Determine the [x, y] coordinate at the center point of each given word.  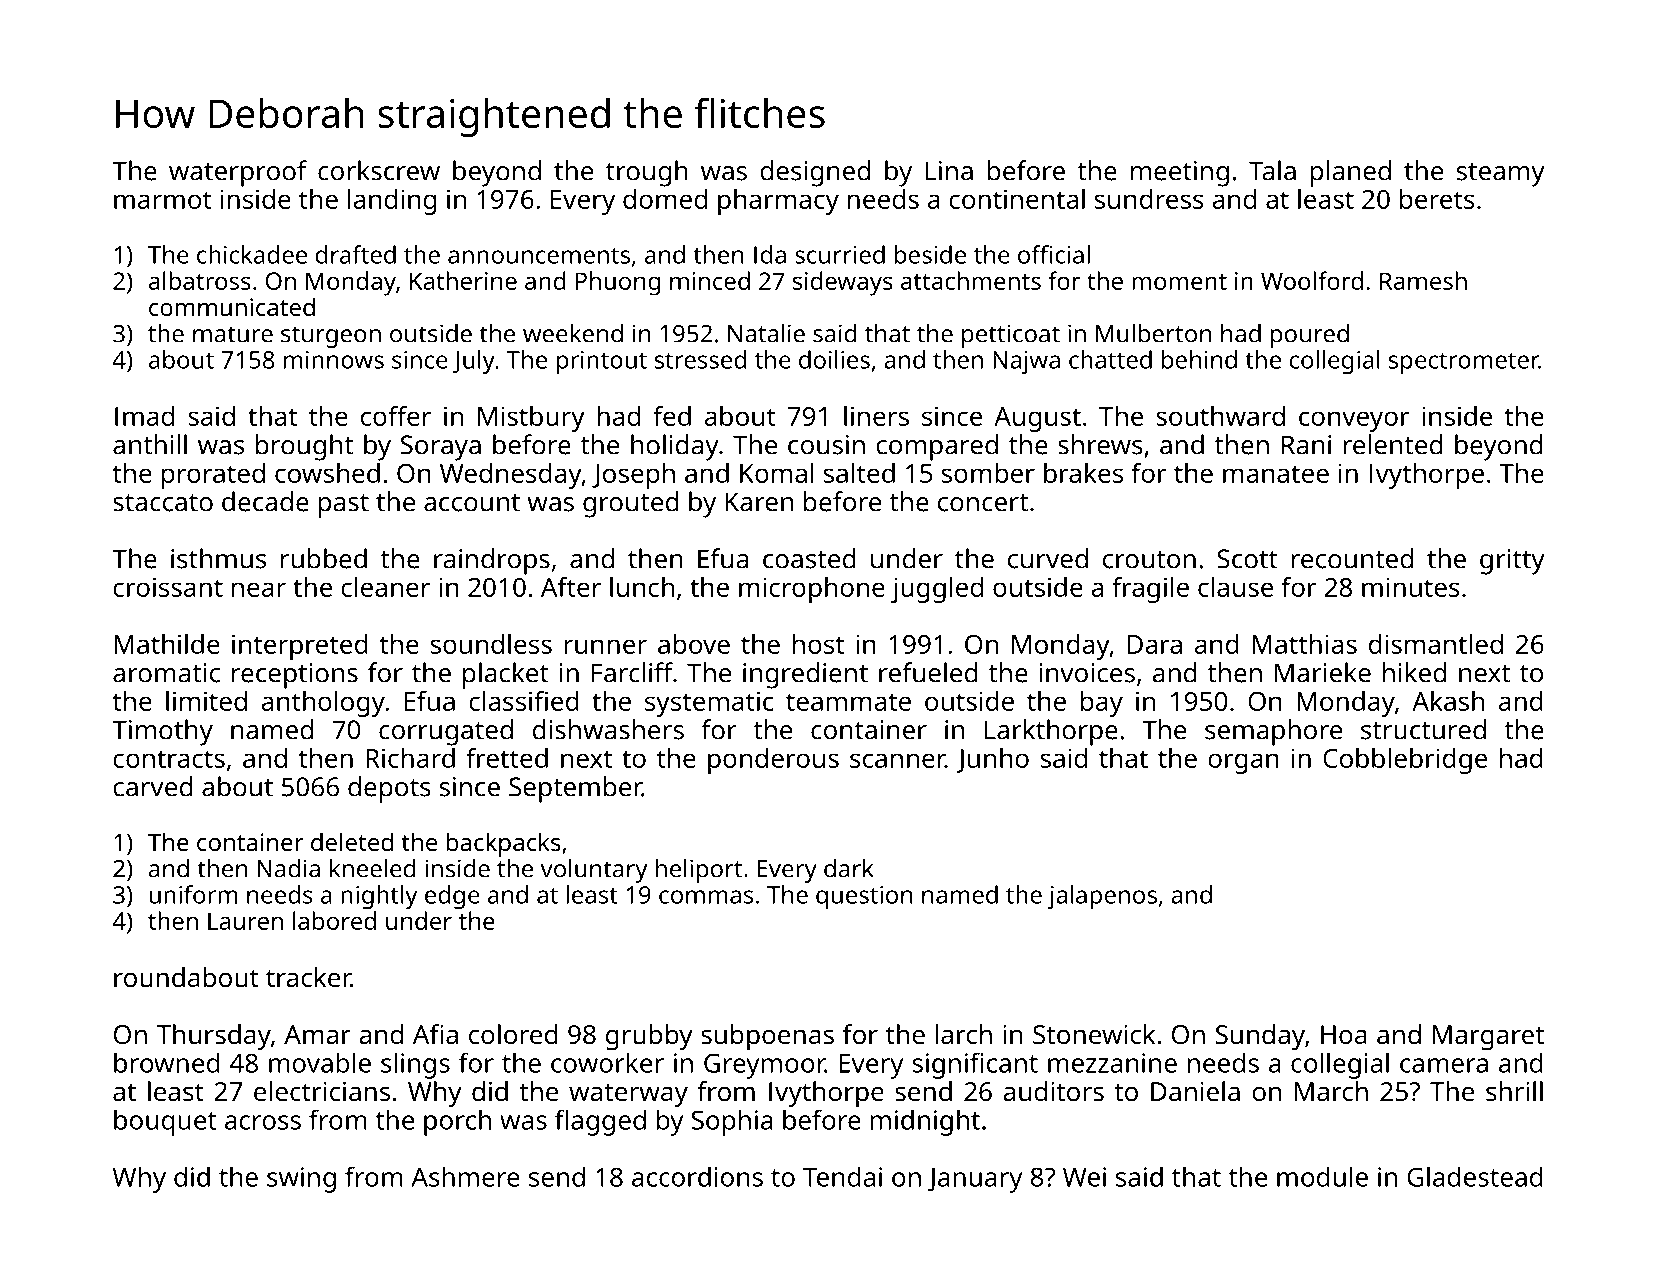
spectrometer [1464, 363]
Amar [317, 1034]
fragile [1150, 590]
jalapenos [1102, 897]
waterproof [238, 173]
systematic [709, 704]
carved [153, 786]
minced [710, 280]
